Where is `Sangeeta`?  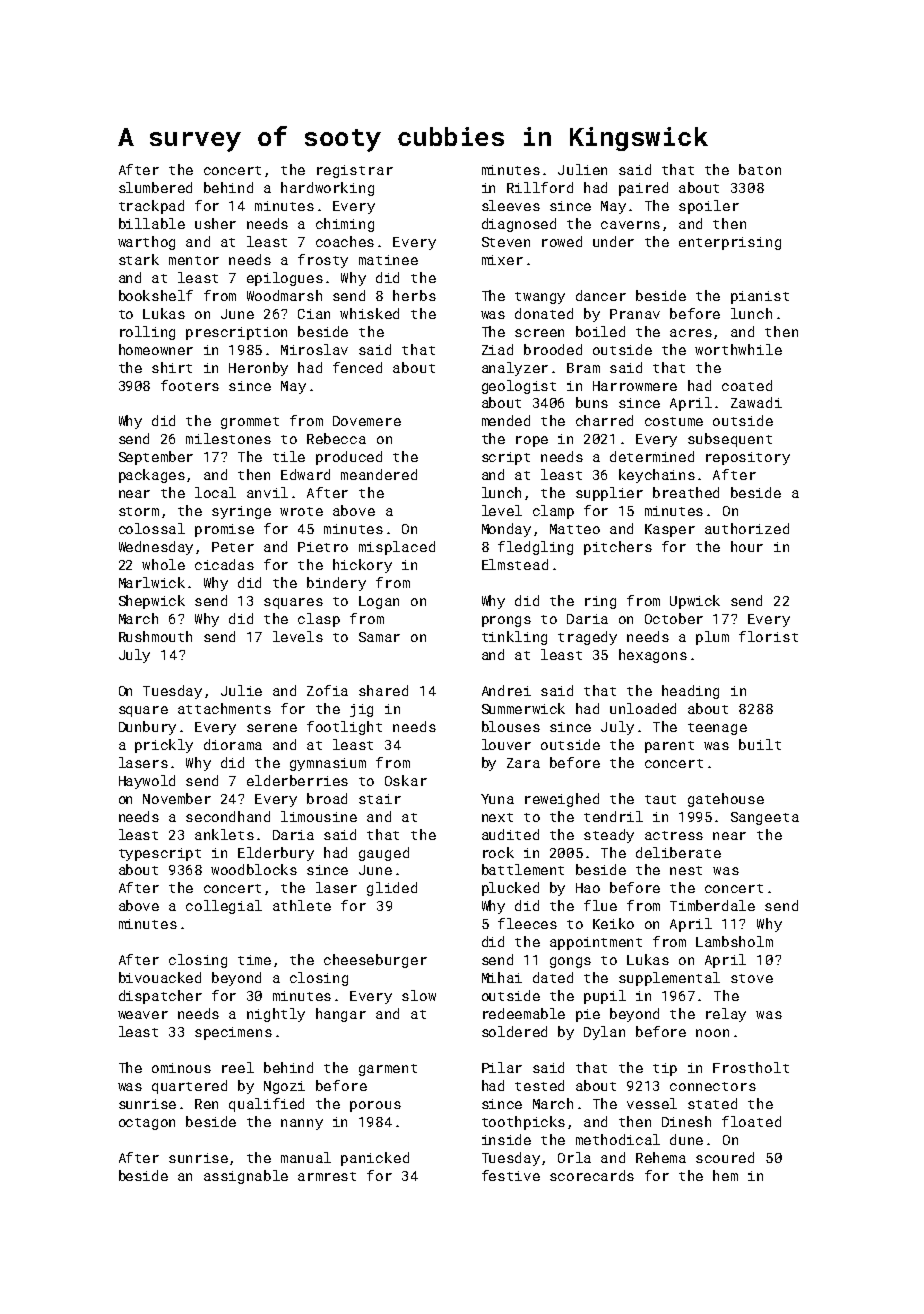 Sangeeta is located at coordinates (765, 818).
